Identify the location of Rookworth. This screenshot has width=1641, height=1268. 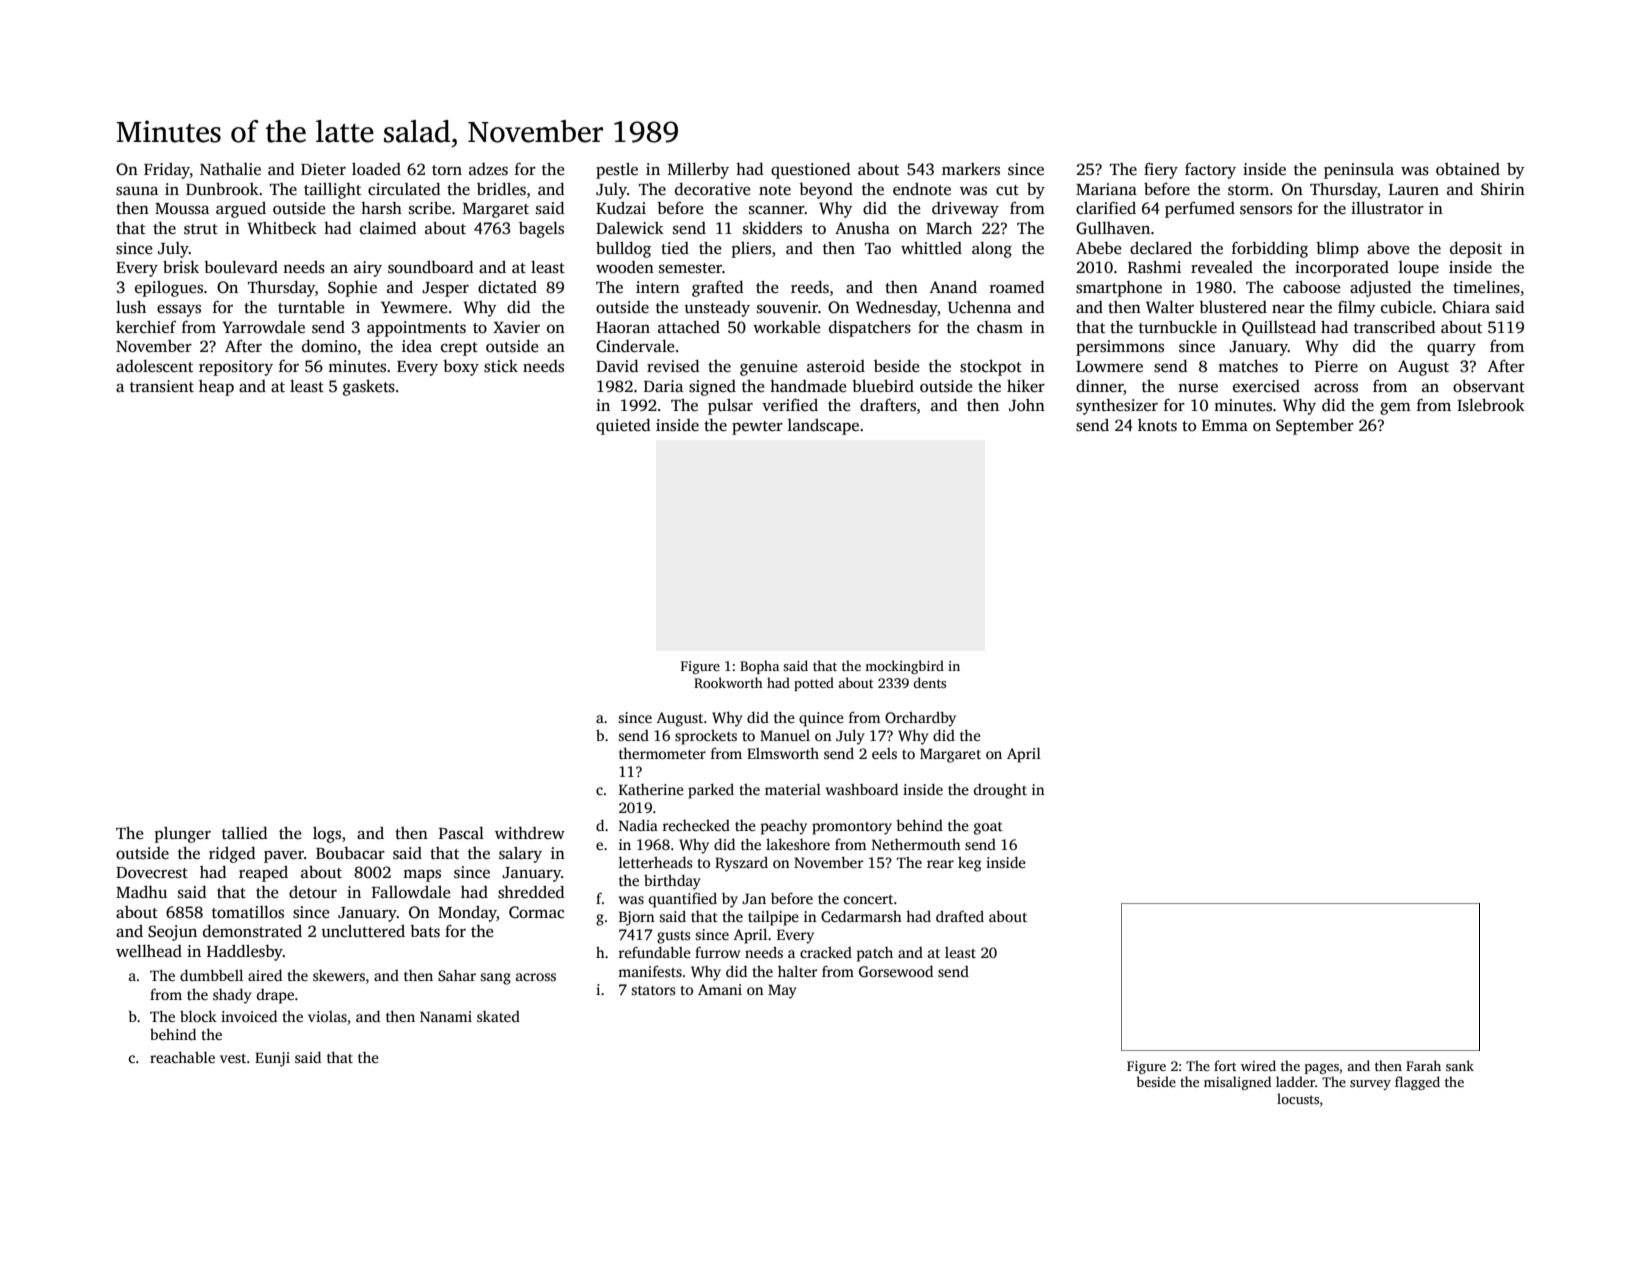
(728, 682).
